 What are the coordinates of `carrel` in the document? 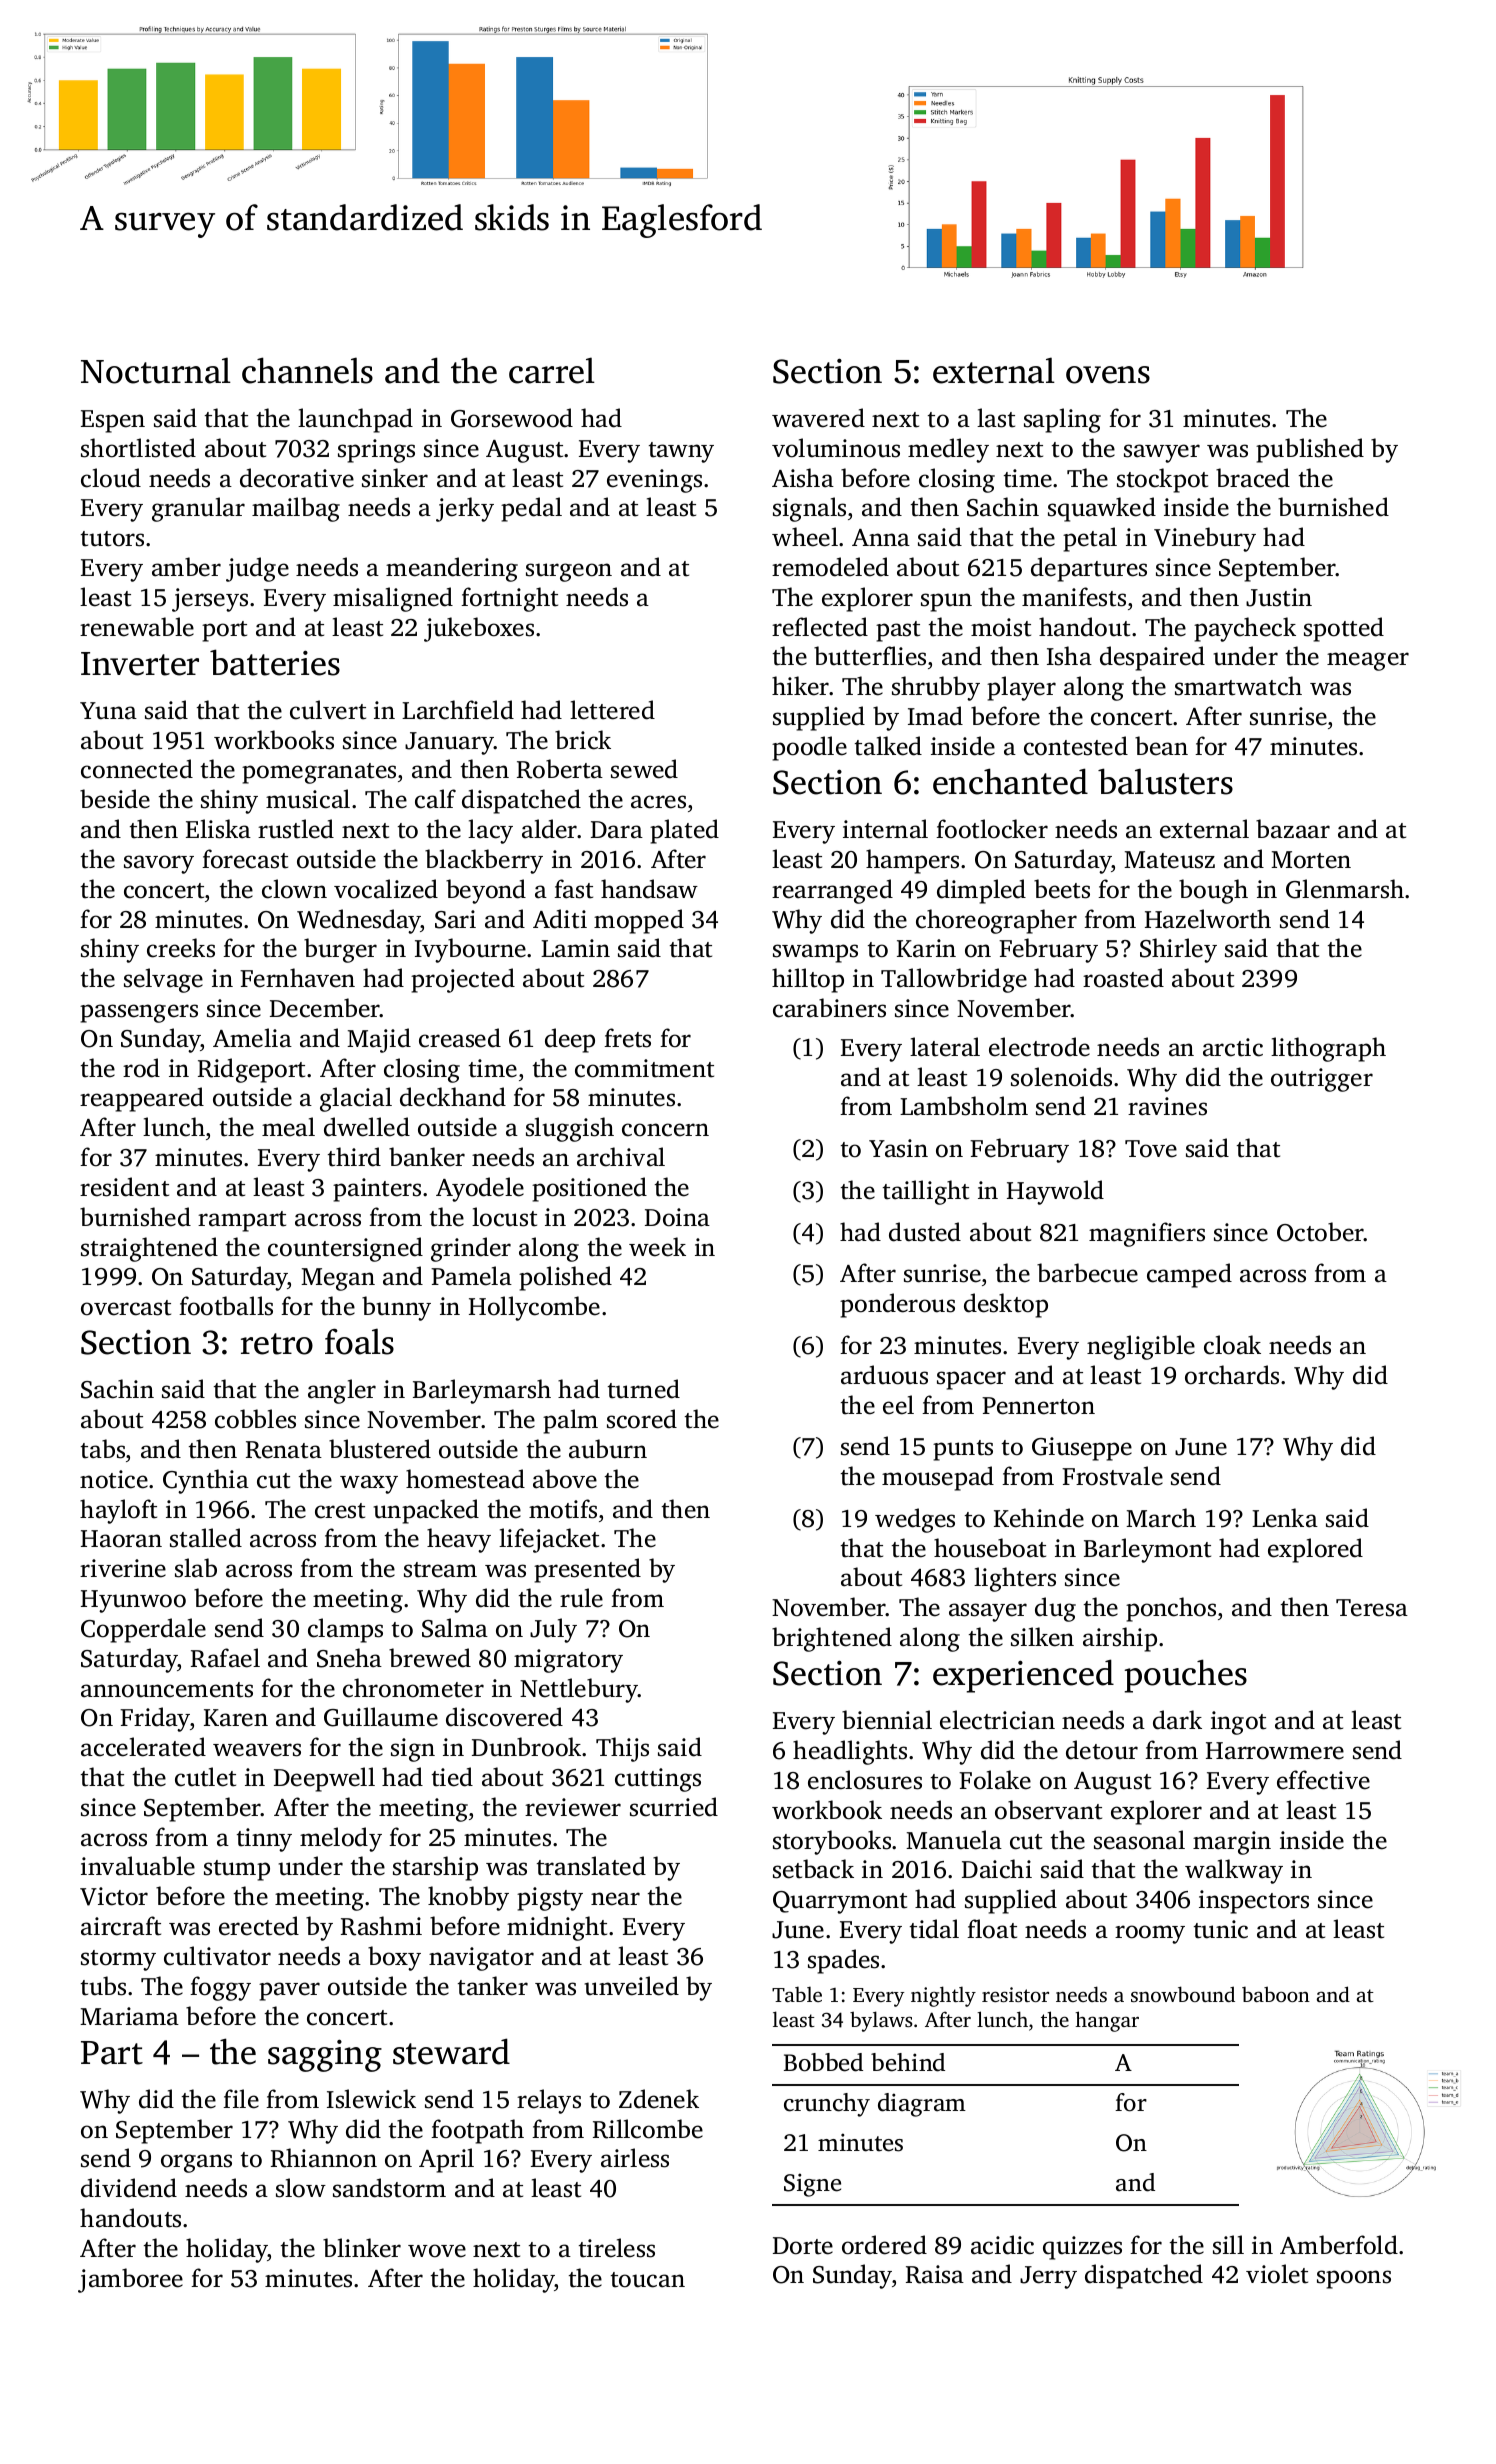 It's located at (552, 370).
